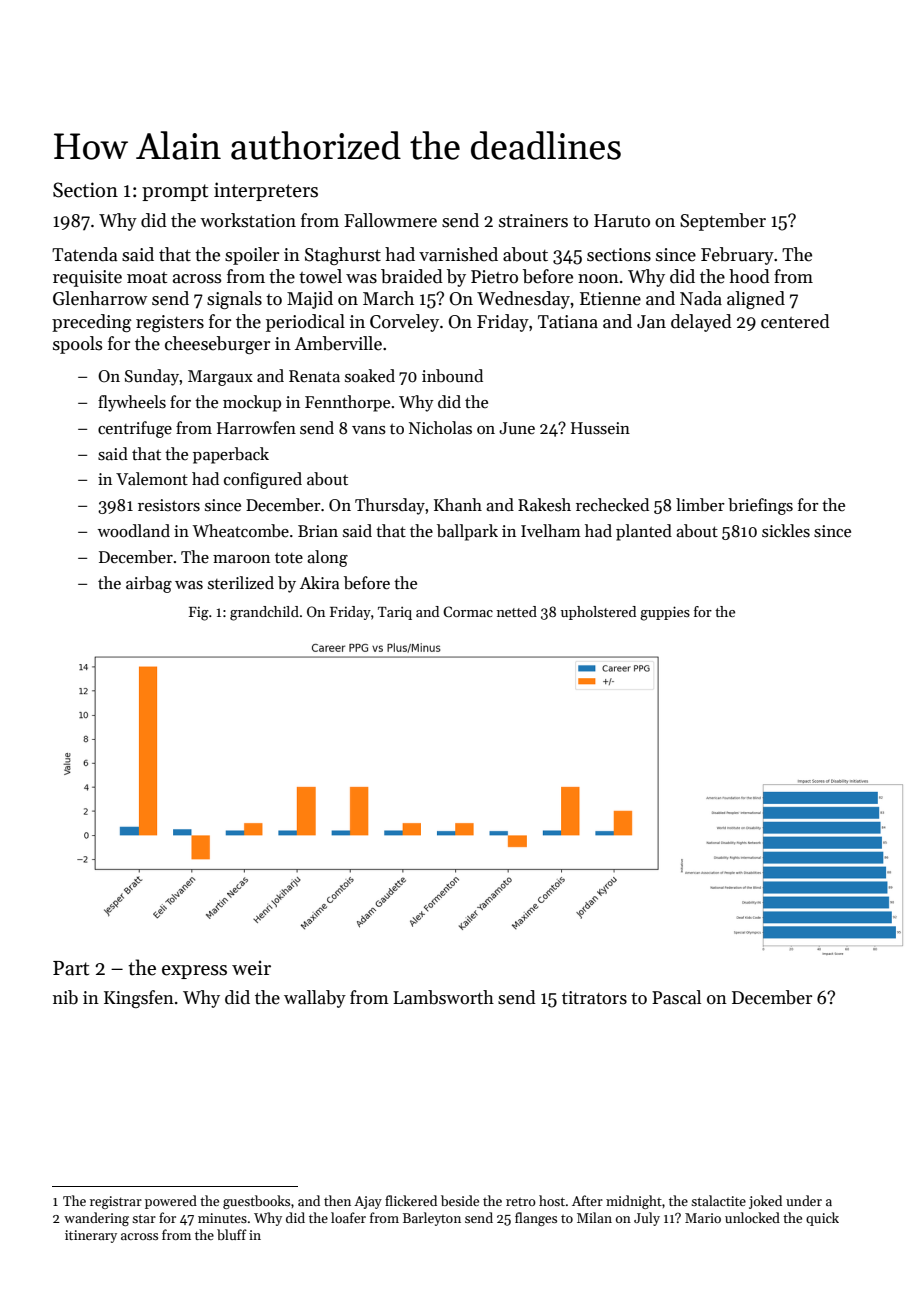 Image resolution: width=924 pixels, height=1314 pixels. What do you see at coordinates (594, 998) in the screenshot?
I see `titrators` at bounding box center [594, 998].
